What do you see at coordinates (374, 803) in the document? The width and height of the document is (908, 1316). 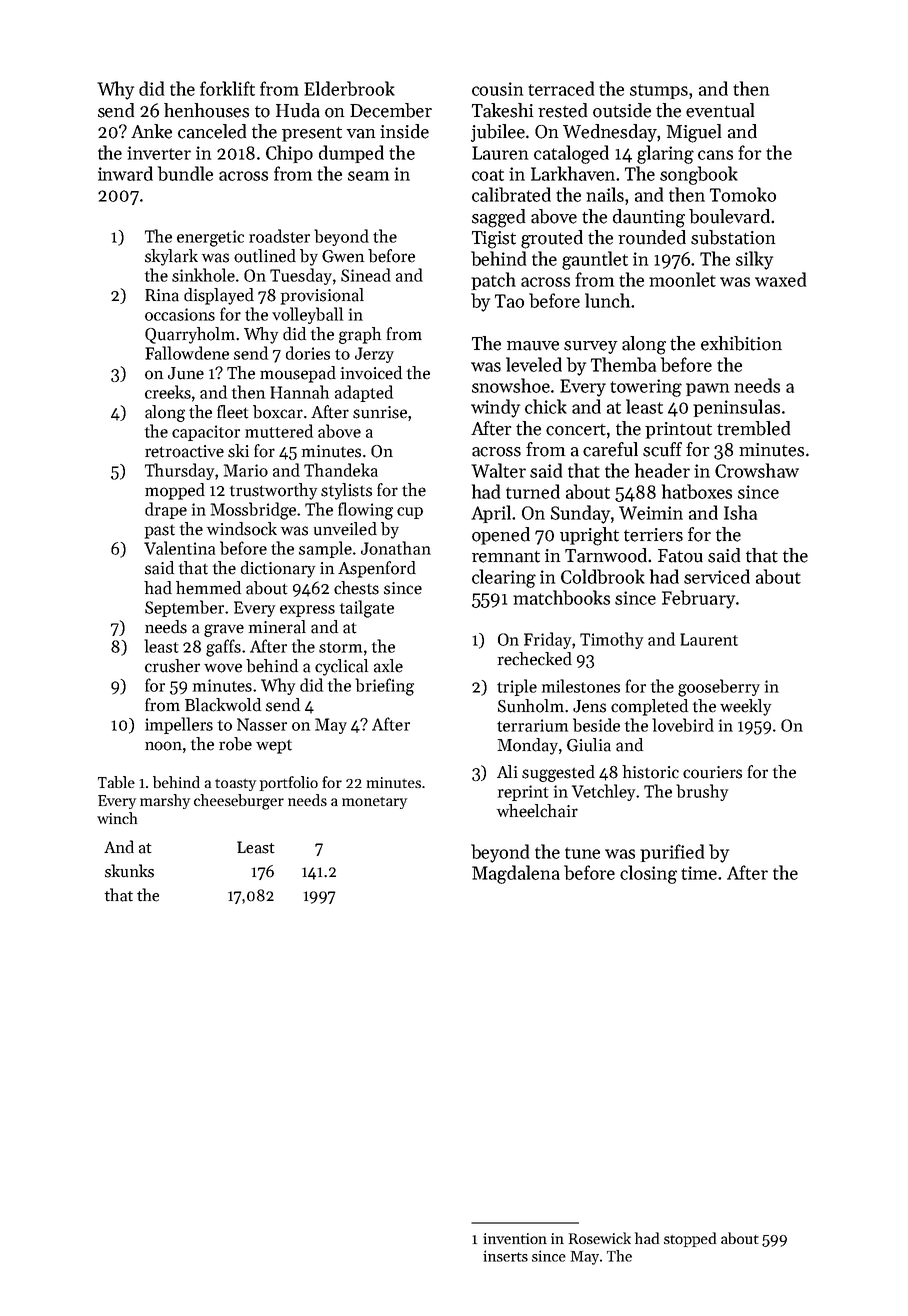 I see `monetary` at bounding box center [374, 803].
